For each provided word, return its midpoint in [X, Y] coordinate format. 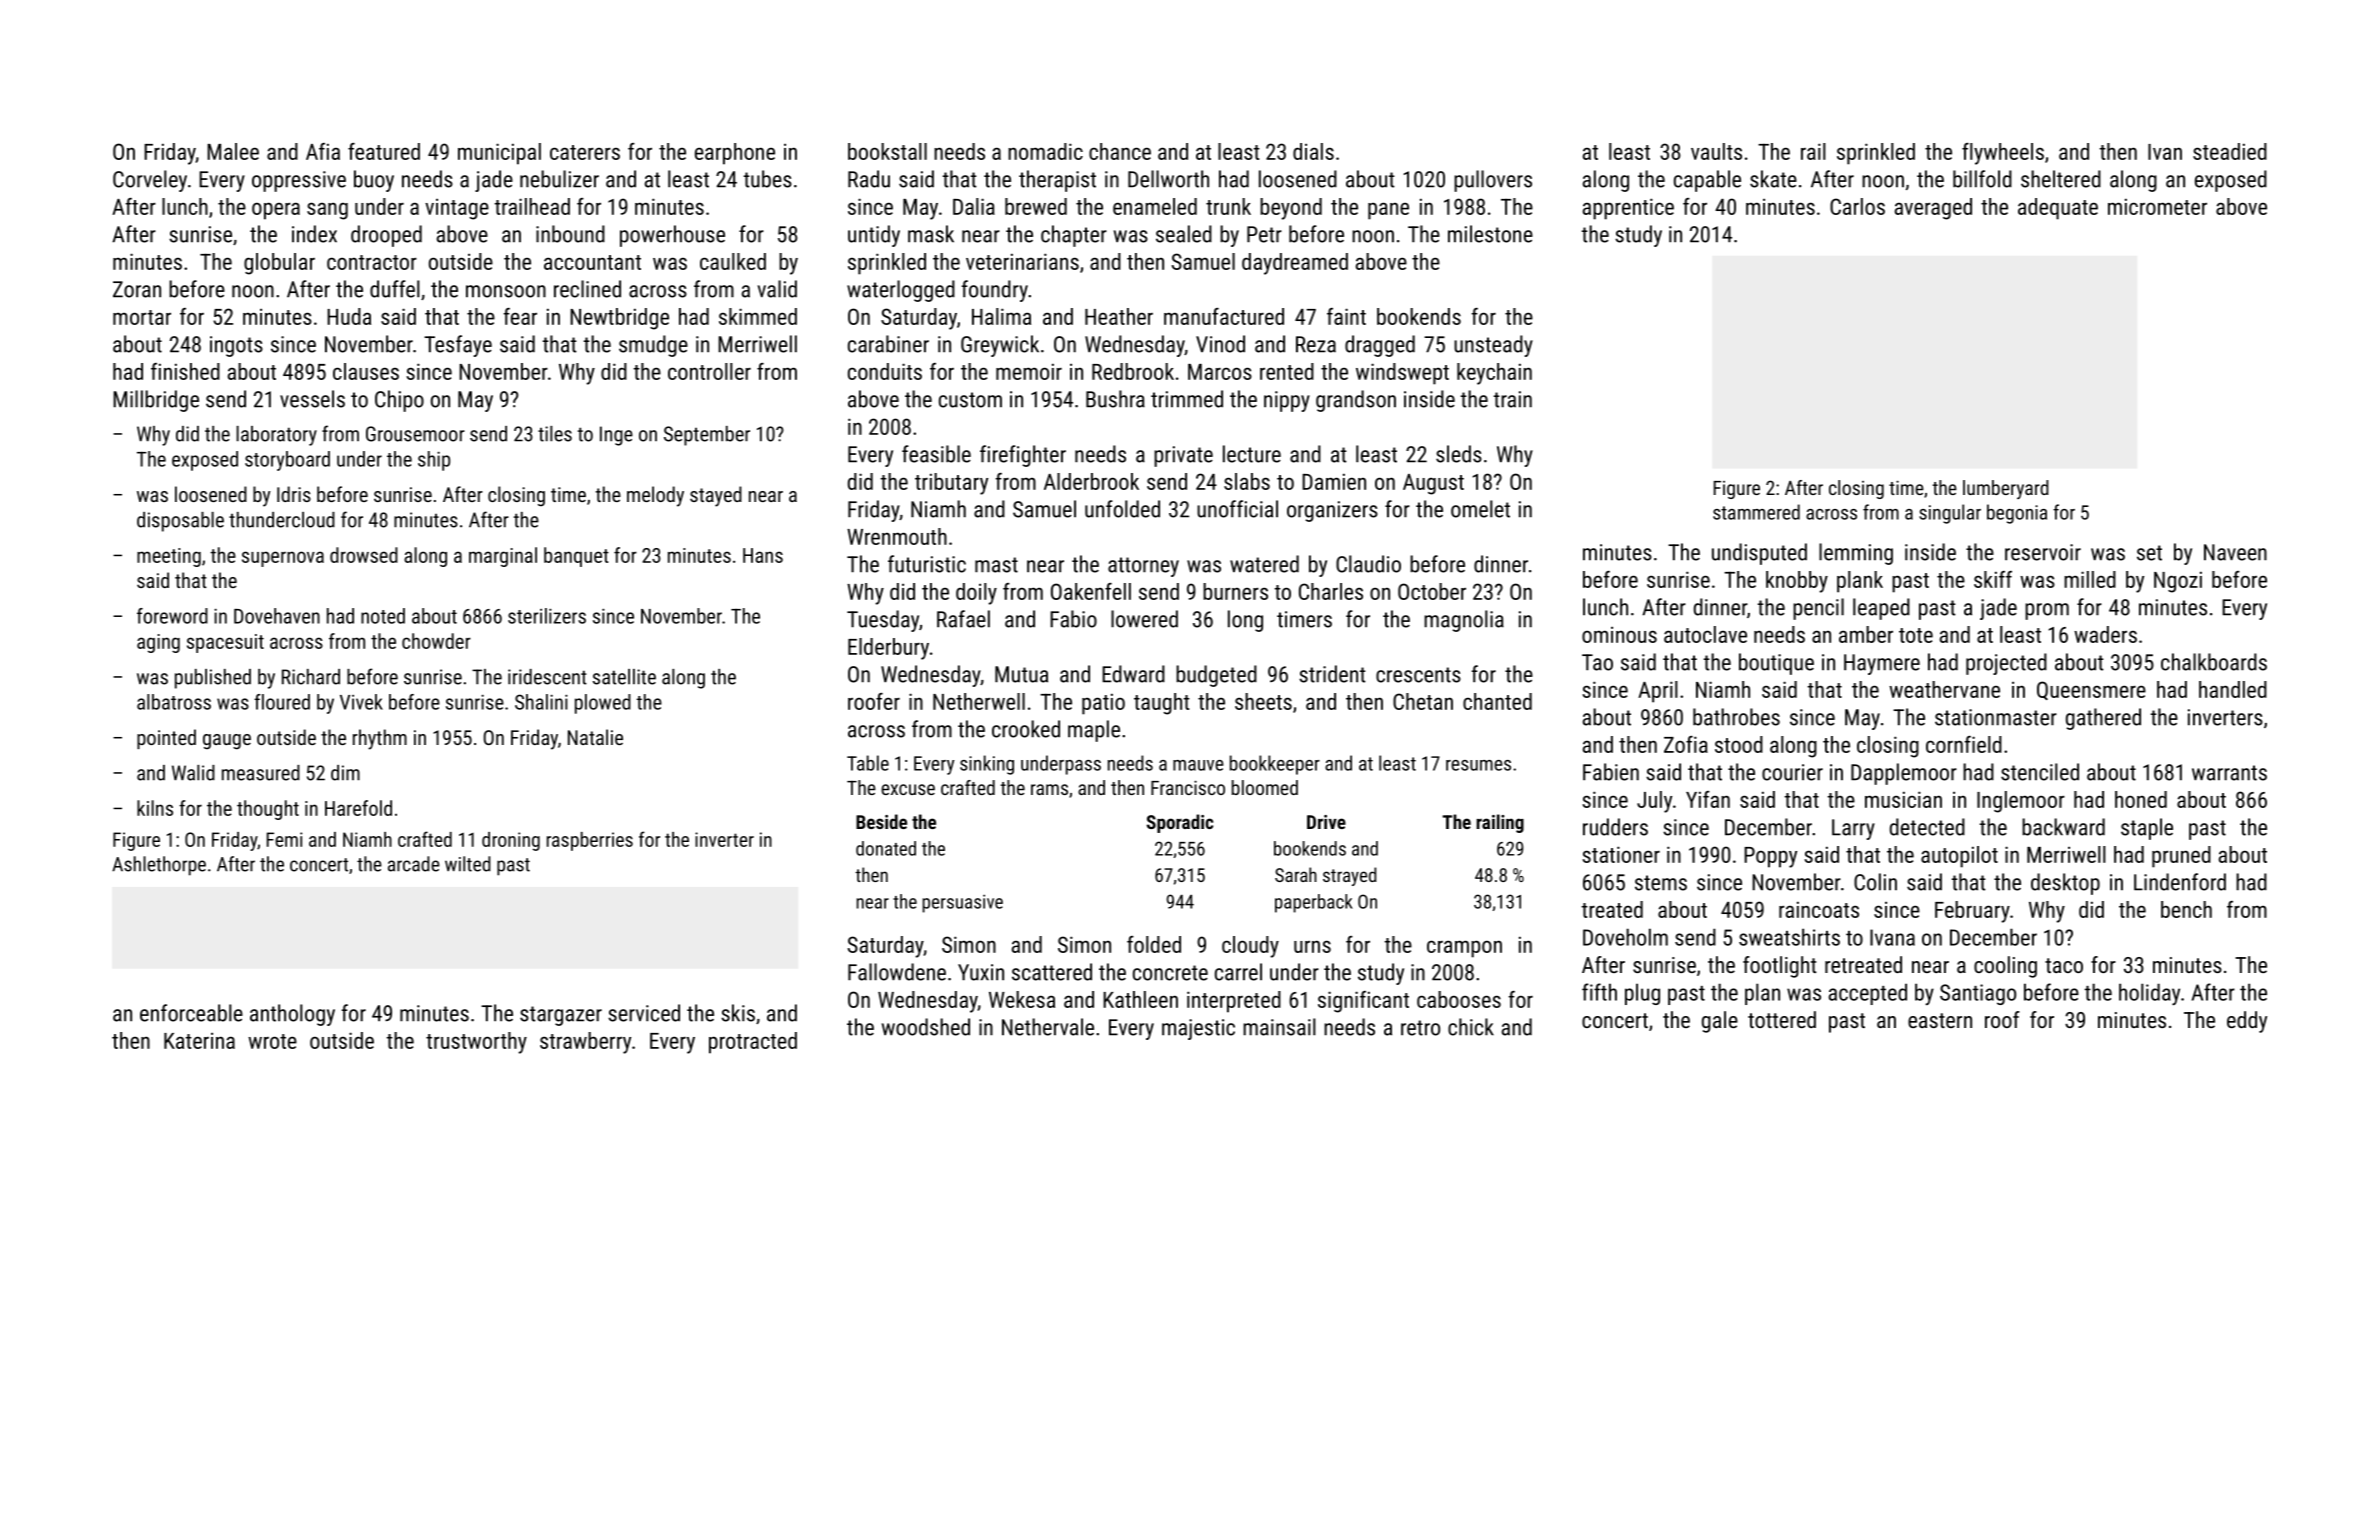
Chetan [1423, 701]
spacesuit [225, 643]
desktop [2065, 884]
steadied [2230, 151]
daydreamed [1295, 264]
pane [1388, 211]
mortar [142, 317]
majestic [1198, 1029]
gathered [2103, 719]
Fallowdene [897, 972]
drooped [386, 236]
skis [738, 1013]
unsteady [1493, 346]
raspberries [590, 841]
